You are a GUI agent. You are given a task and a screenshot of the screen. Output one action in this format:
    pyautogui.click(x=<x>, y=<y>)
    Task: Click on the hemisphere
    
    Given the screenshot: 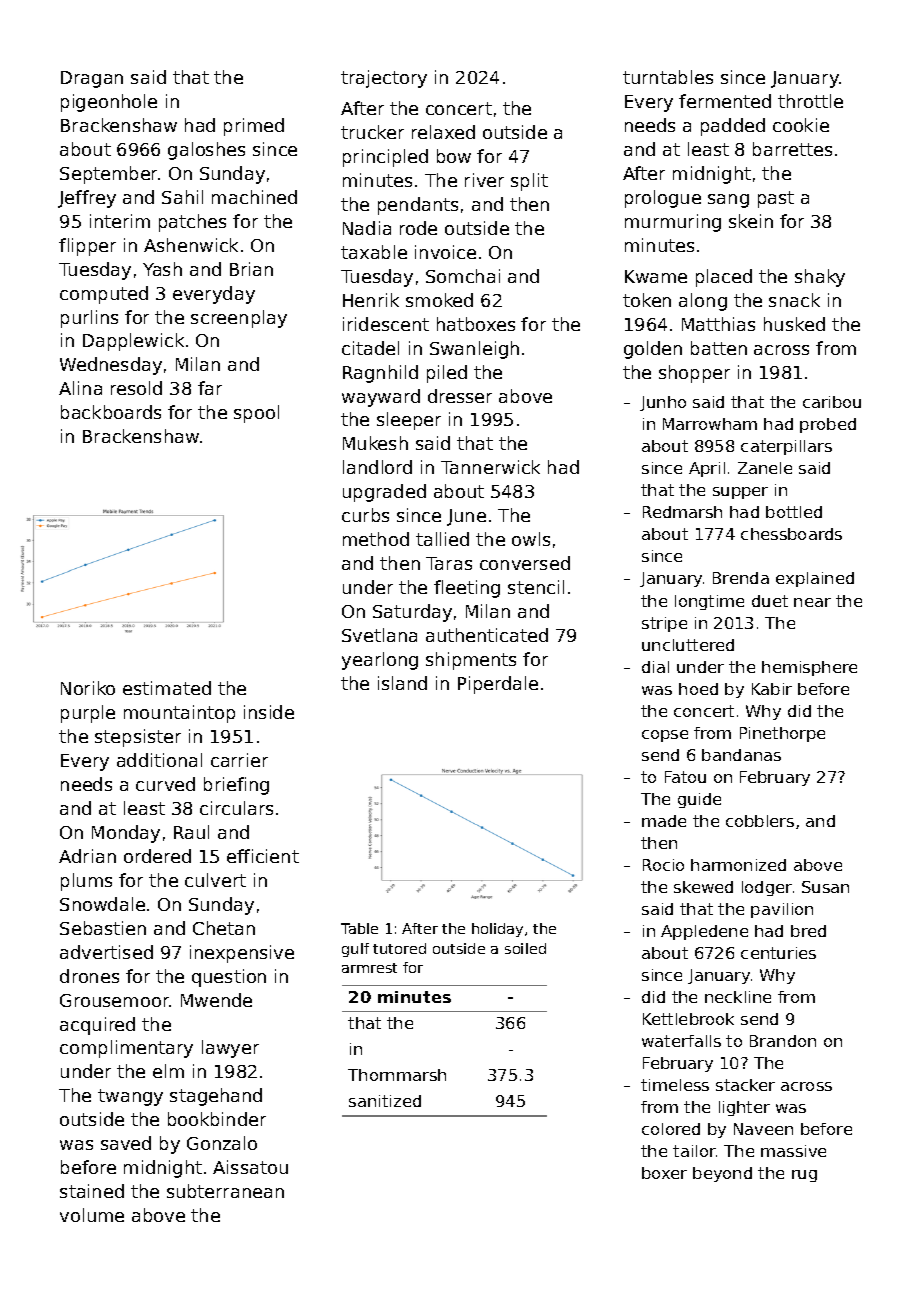 What is the action you would take?
    pyautogui.click(x=809, y=668)
